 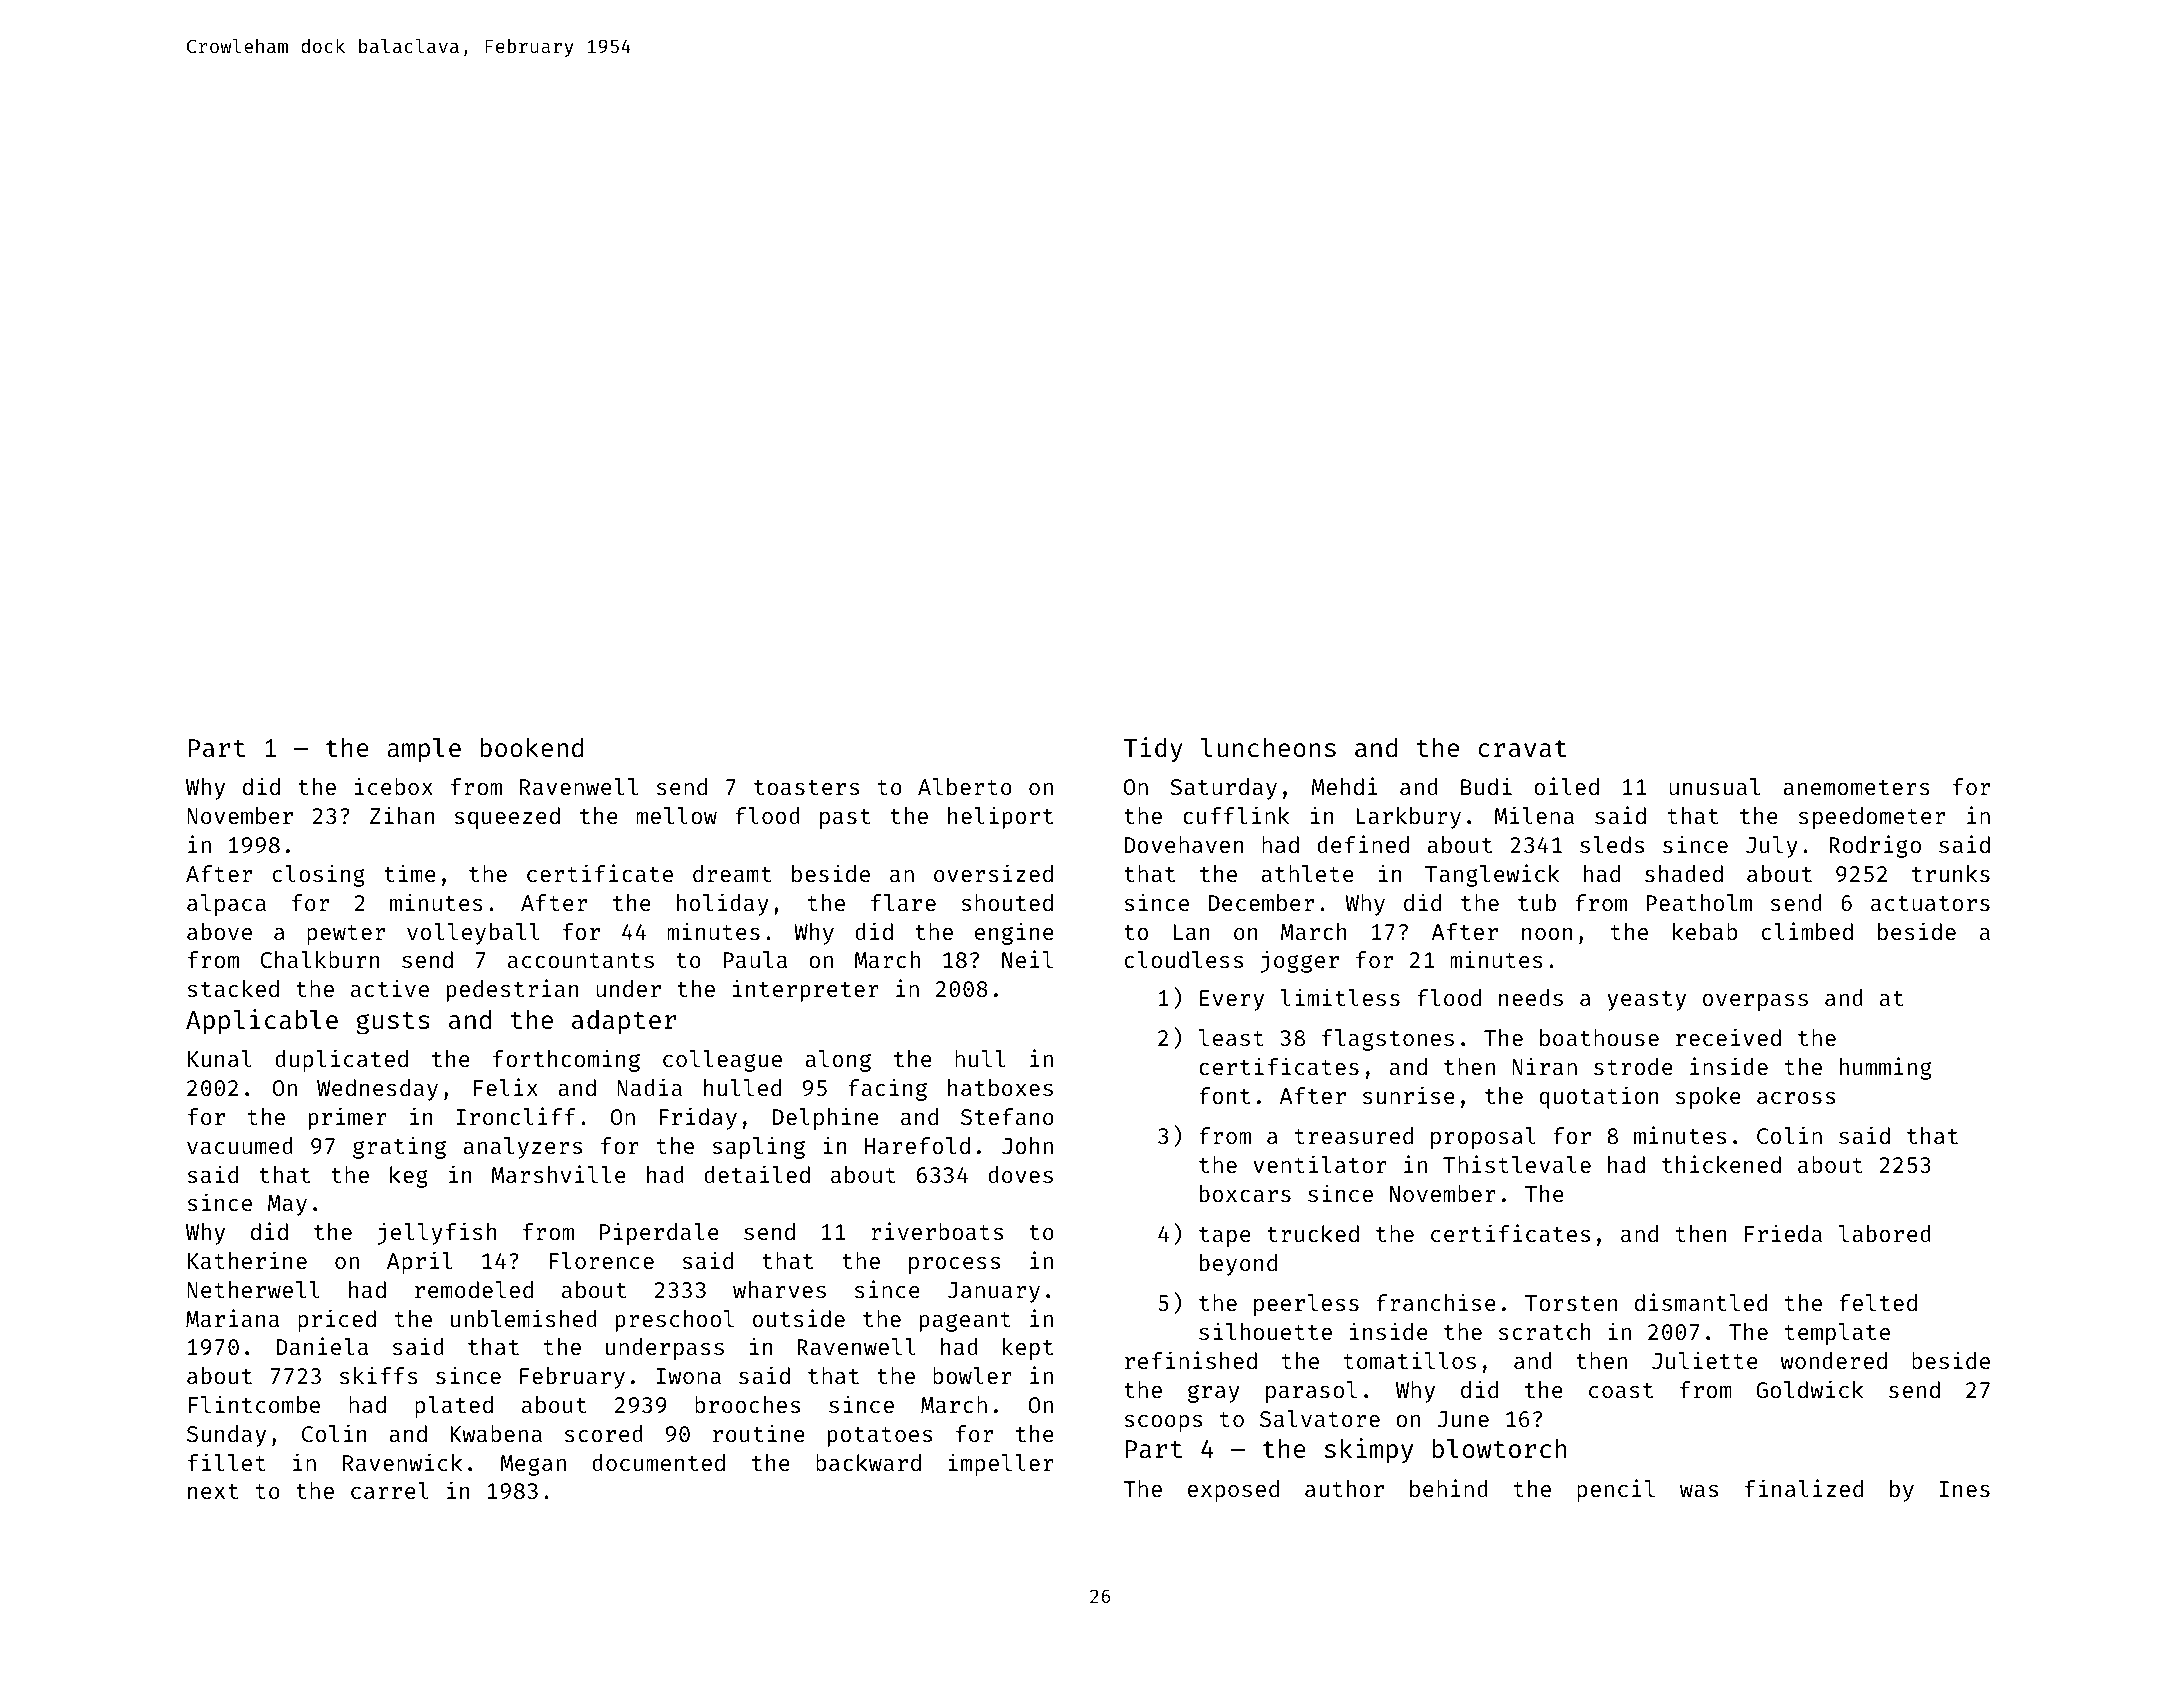 What do you see at coordinates (658, 1462) in the page?
I see `documented` at bounding box center [658, 1462].
